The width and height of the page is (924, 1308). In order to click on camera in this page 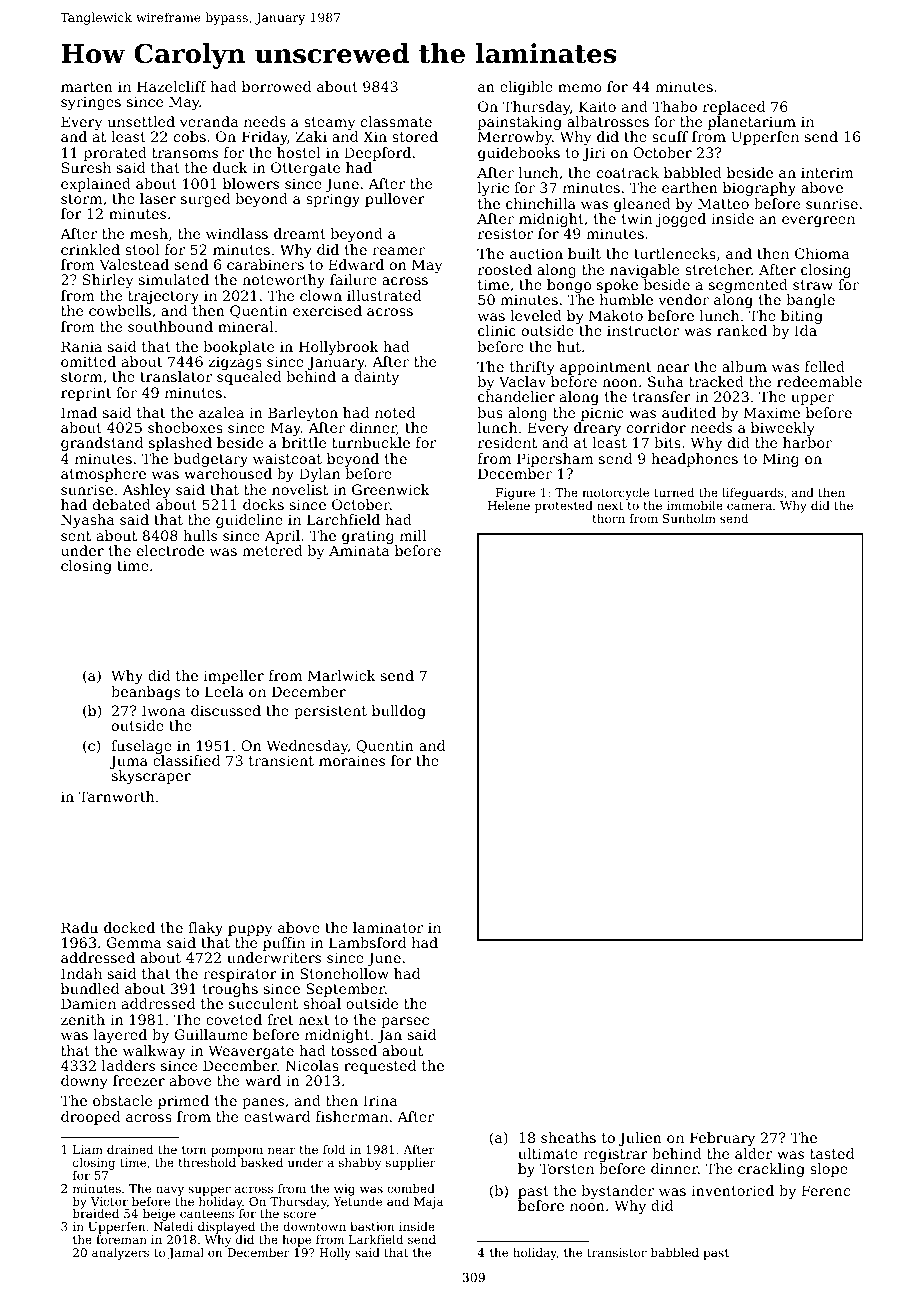, I will do `click(749, 506)`.
